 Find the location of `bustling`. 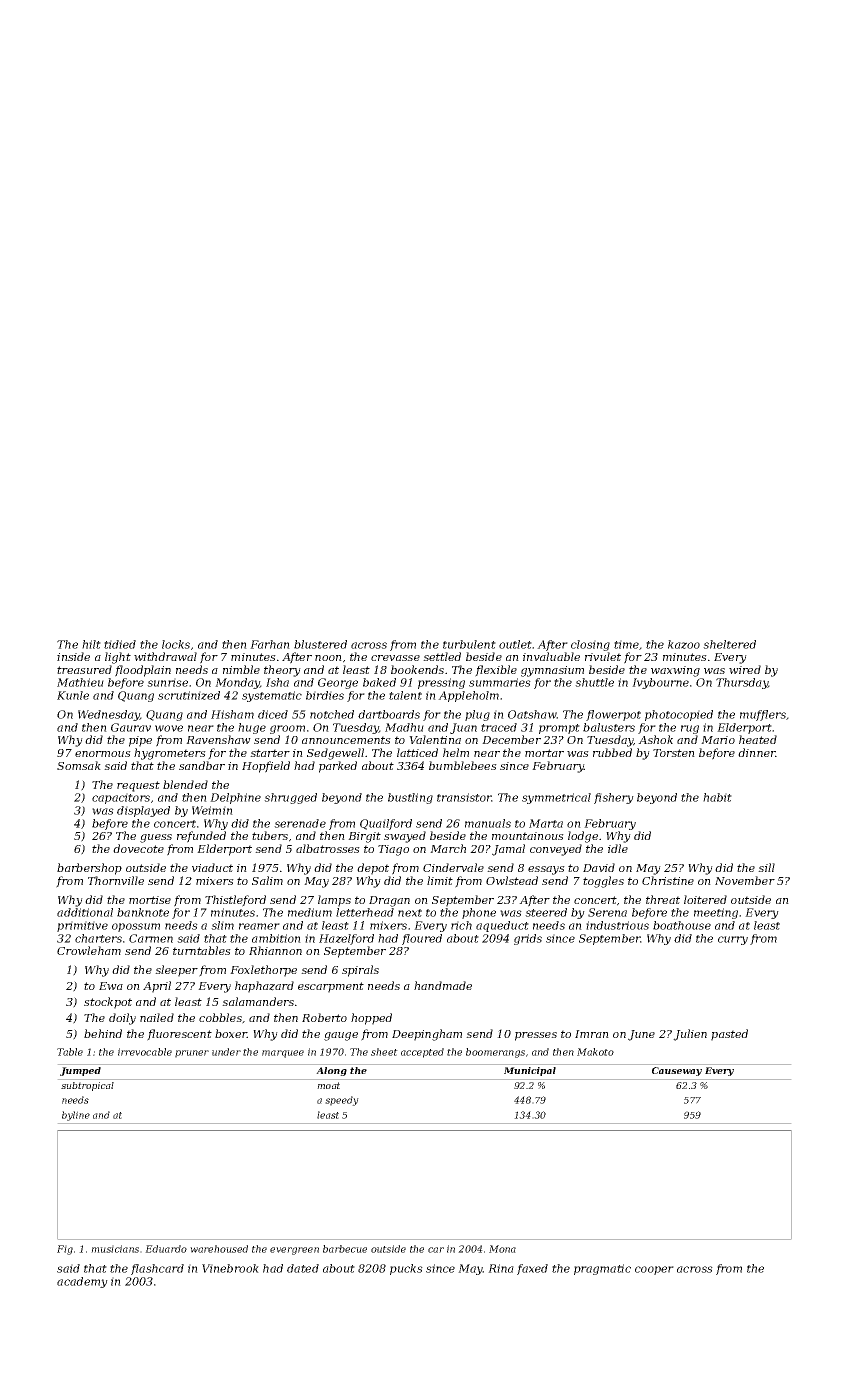

bustling is located at coordinates (410, 798).
